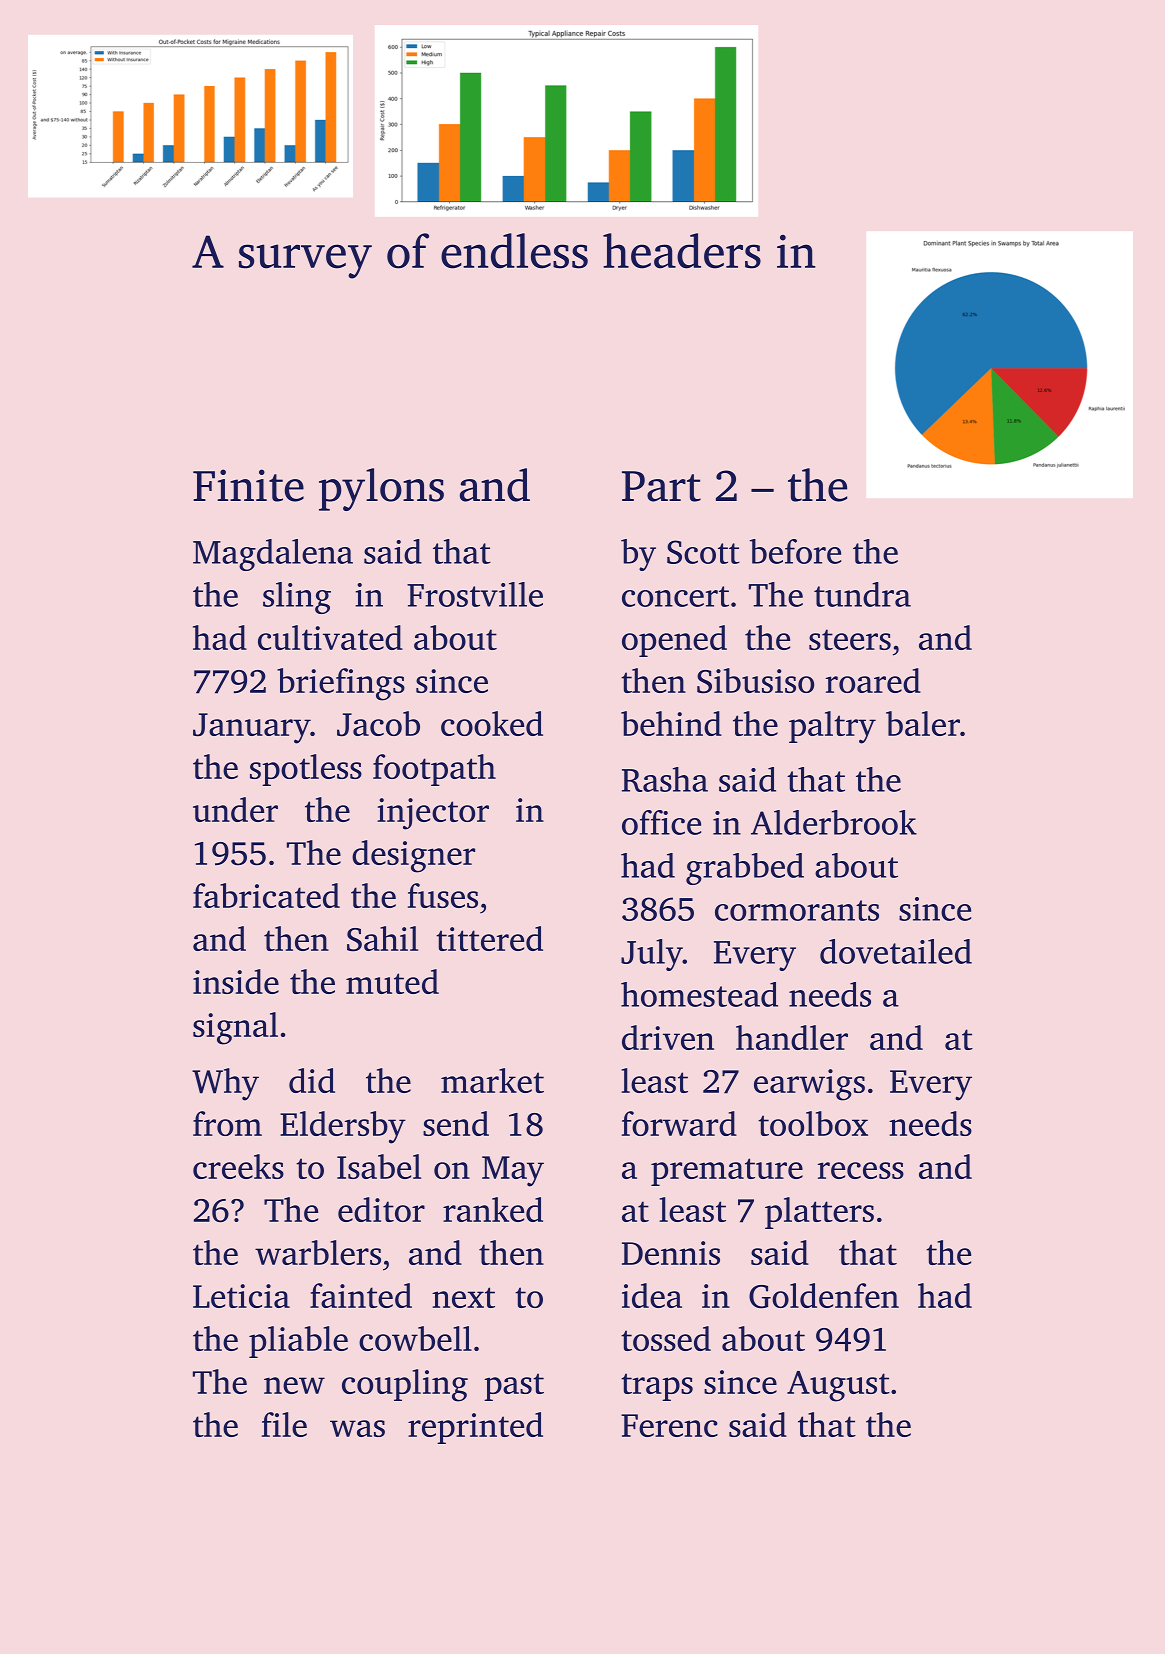 This screenshot has height=1654, width=1165. I want to click on before, so click(795, 551).
